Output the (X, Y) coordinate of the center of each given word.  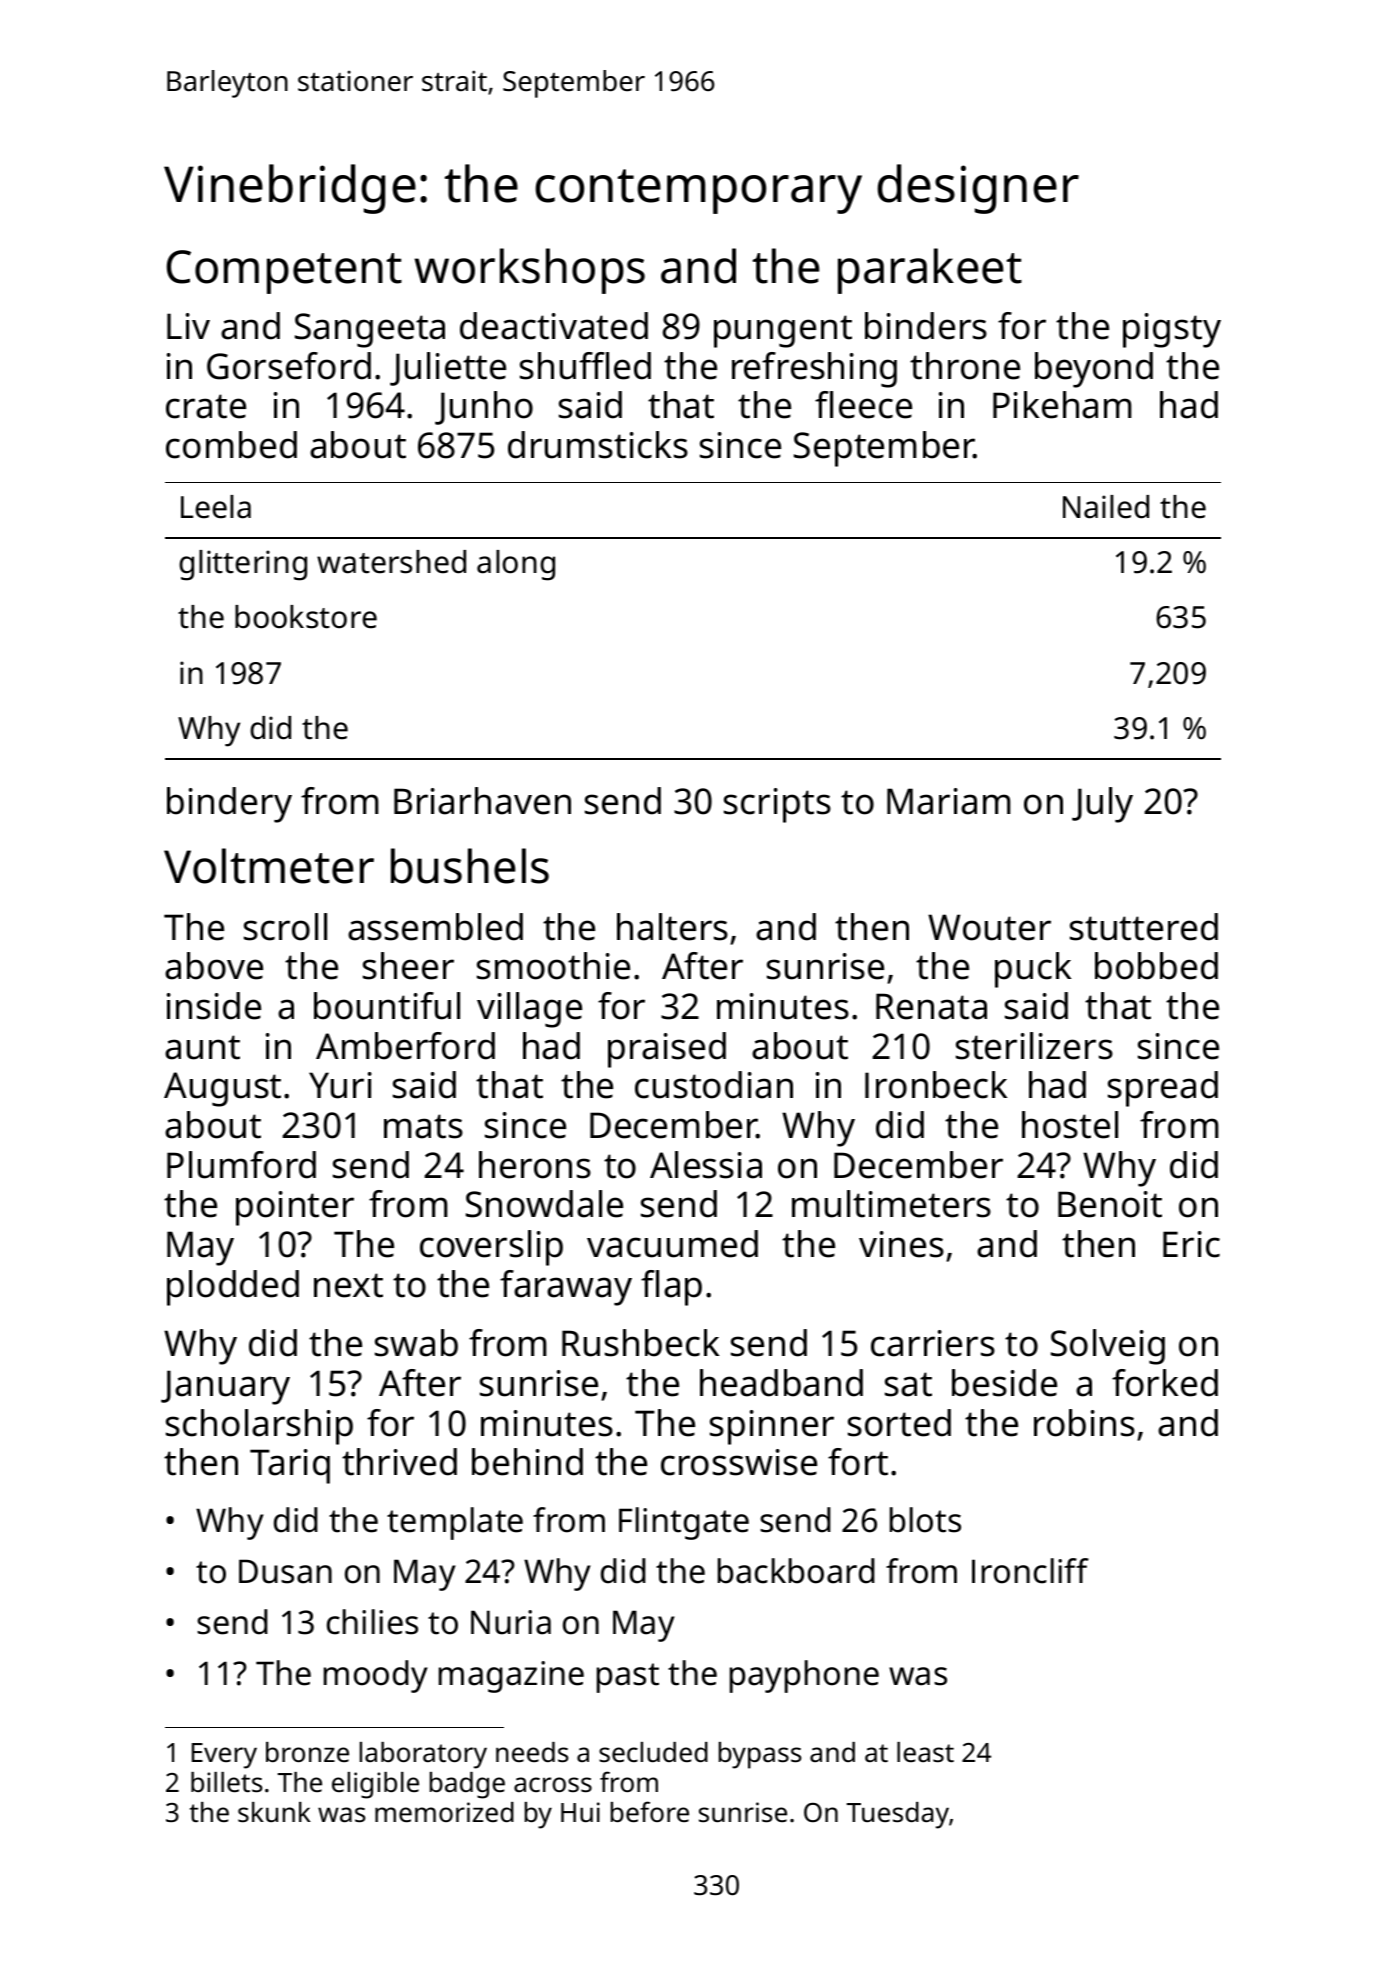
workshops (529, 271)
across (553, 1785)
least (925, 1752)
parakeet (930, 271)
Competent (284, 272)
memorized (444, 1812)
